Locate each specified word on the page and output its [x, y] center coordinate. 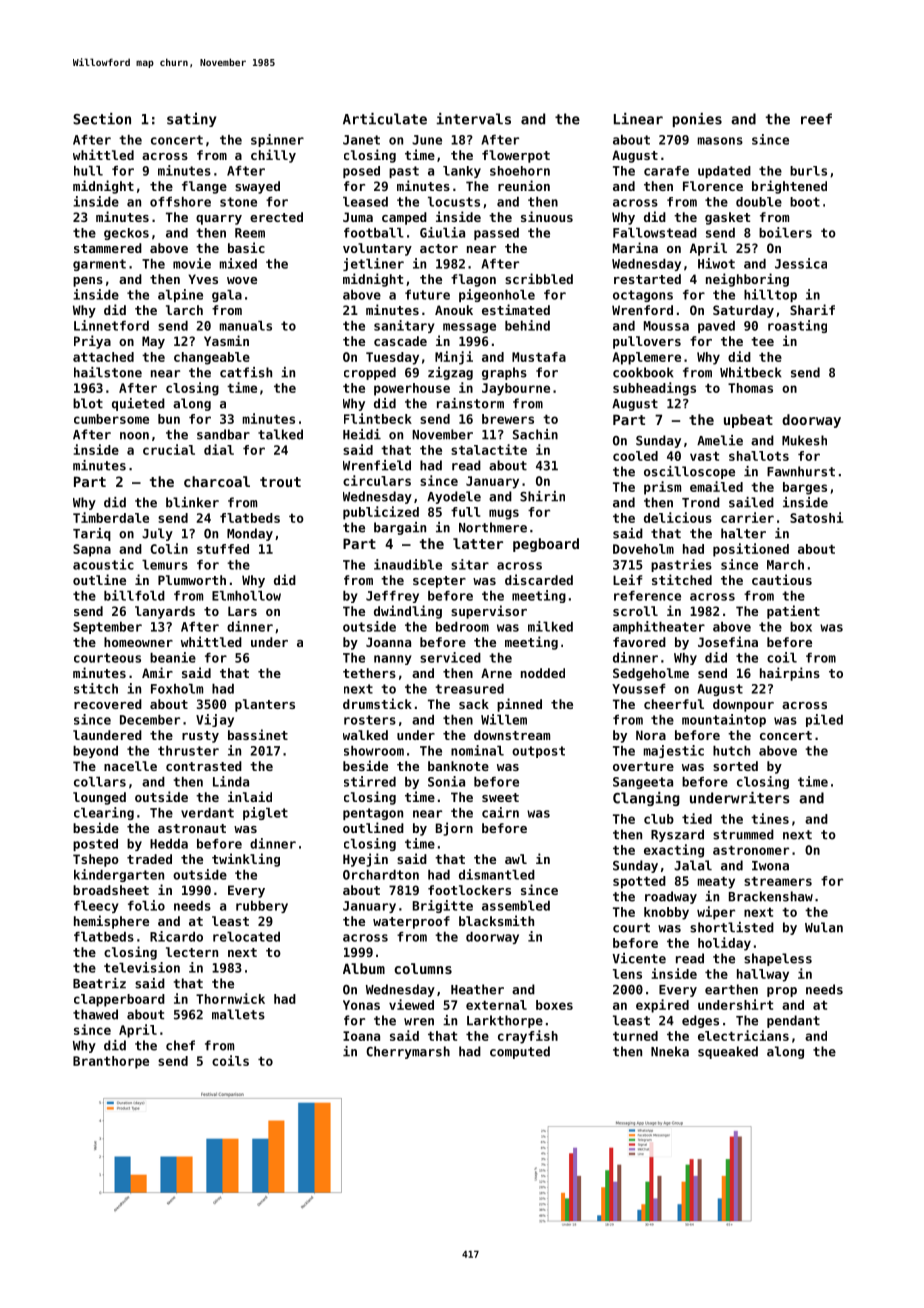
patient [793, 612]
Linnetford [111, 325]
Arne [496, 673]
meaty [716, 882]
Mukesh [804, 440]
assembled [516, 906]
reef [816, 119]
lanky [462, 172]
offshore [180, 202]
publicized [381, 513]
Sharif [812, 309]
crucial [169, 449]
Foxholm [177, 689]
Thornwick [230, 998]
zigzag [450, 373]
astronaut [192, 828]
